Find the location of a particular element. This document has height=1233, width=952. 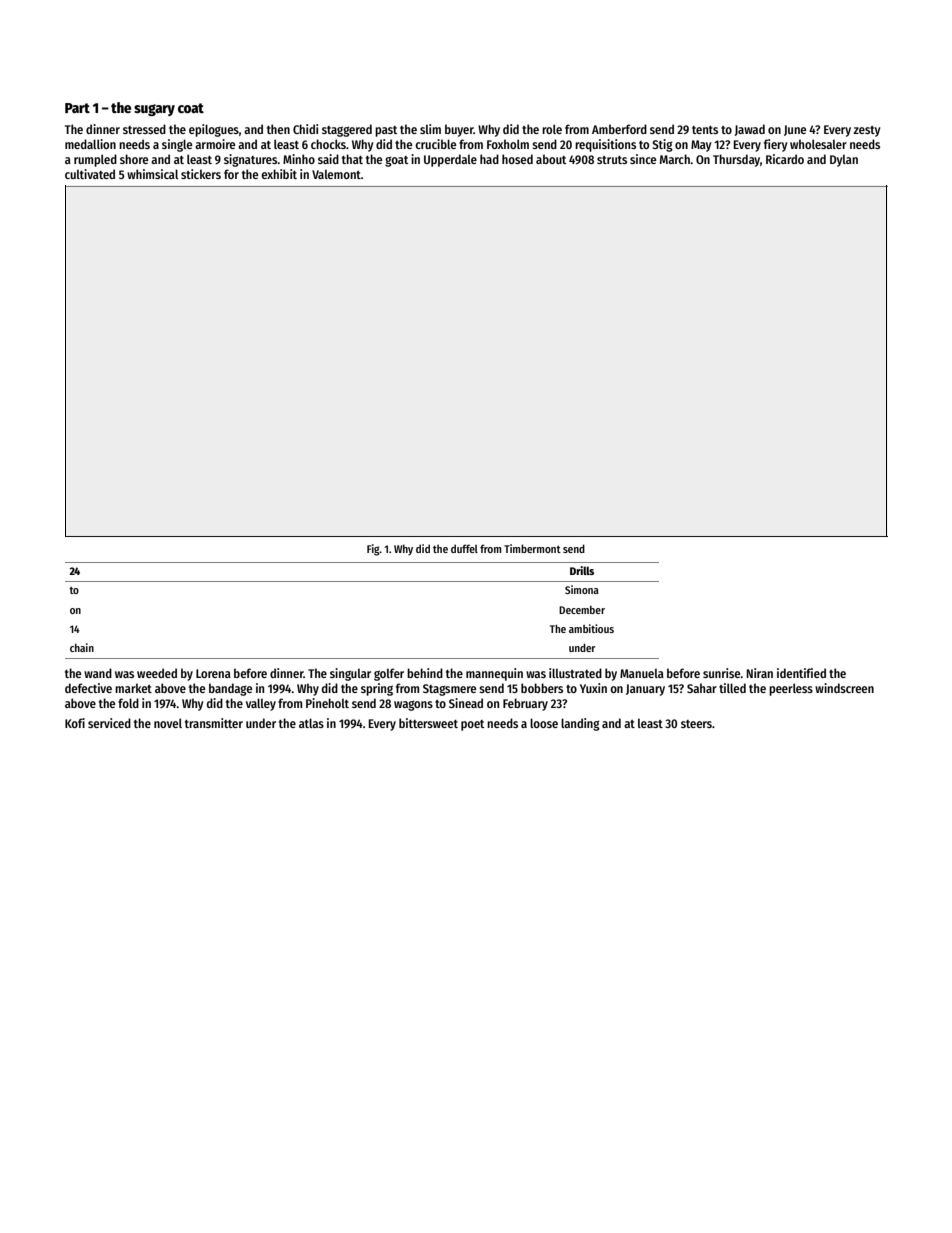

Drills is located at coordinates (582, 570).
